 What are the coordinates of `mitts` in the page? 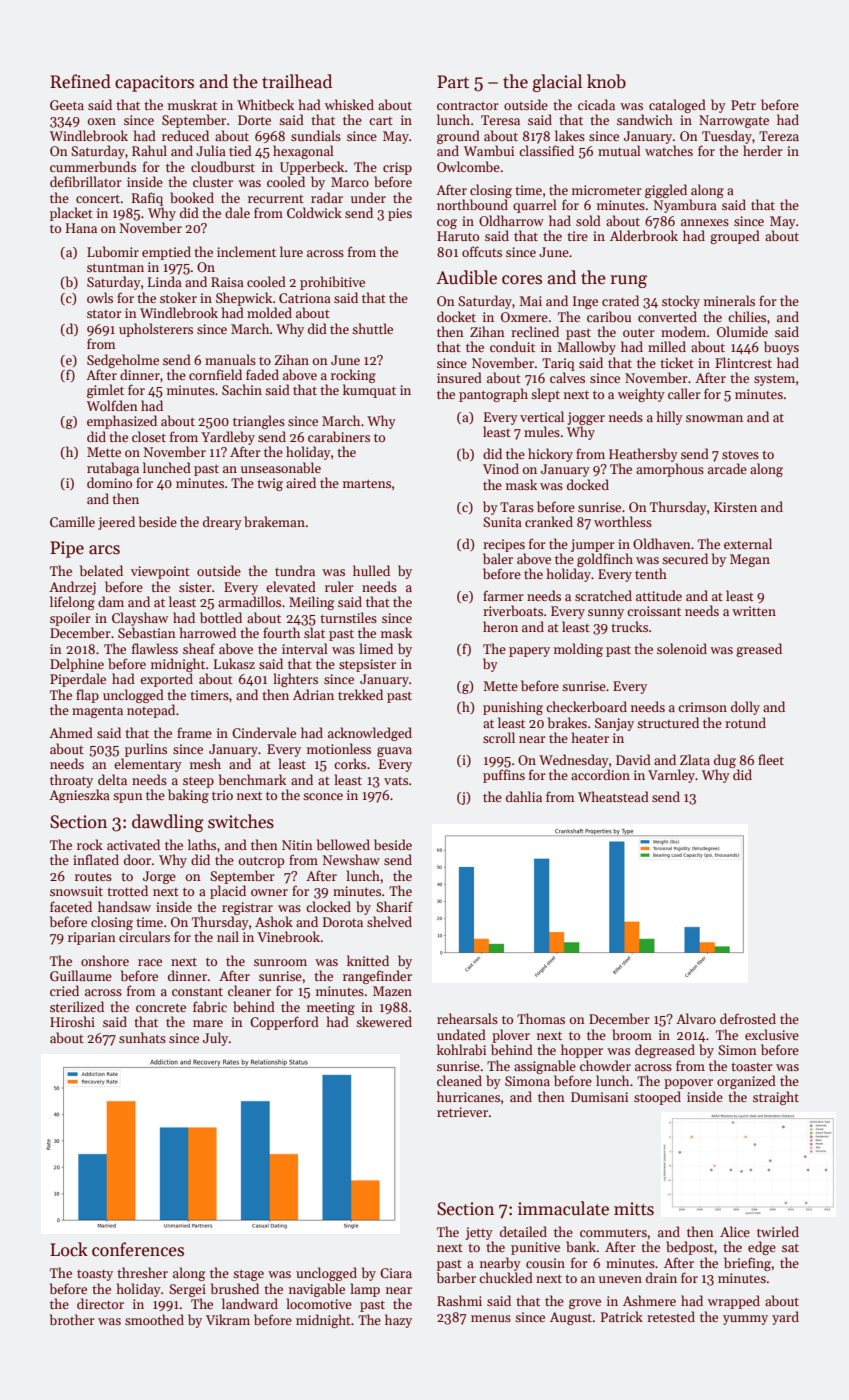 It's located at (634, 1209).
